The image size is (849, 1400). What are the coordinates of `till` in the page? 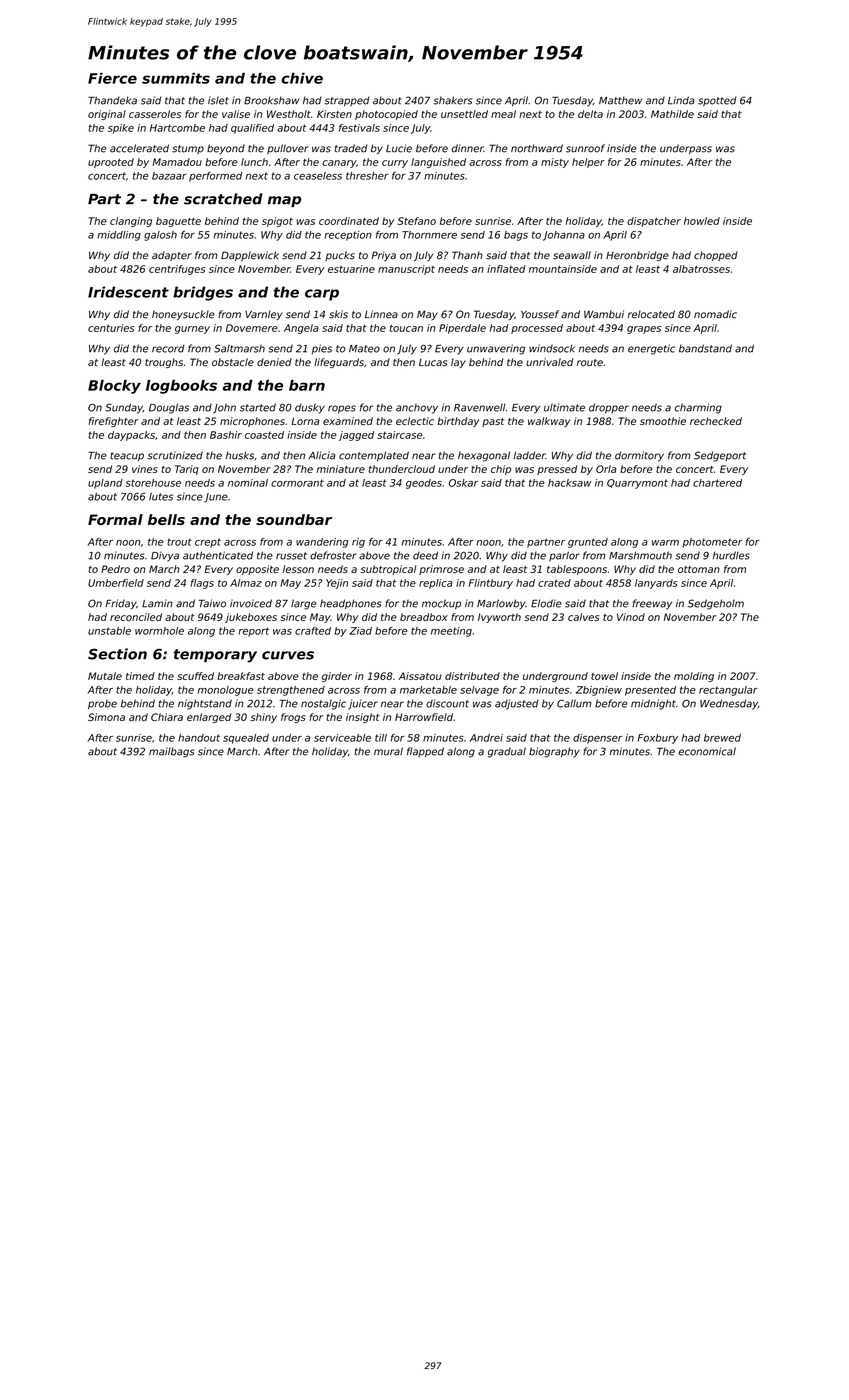 It's located at (381, 738).
